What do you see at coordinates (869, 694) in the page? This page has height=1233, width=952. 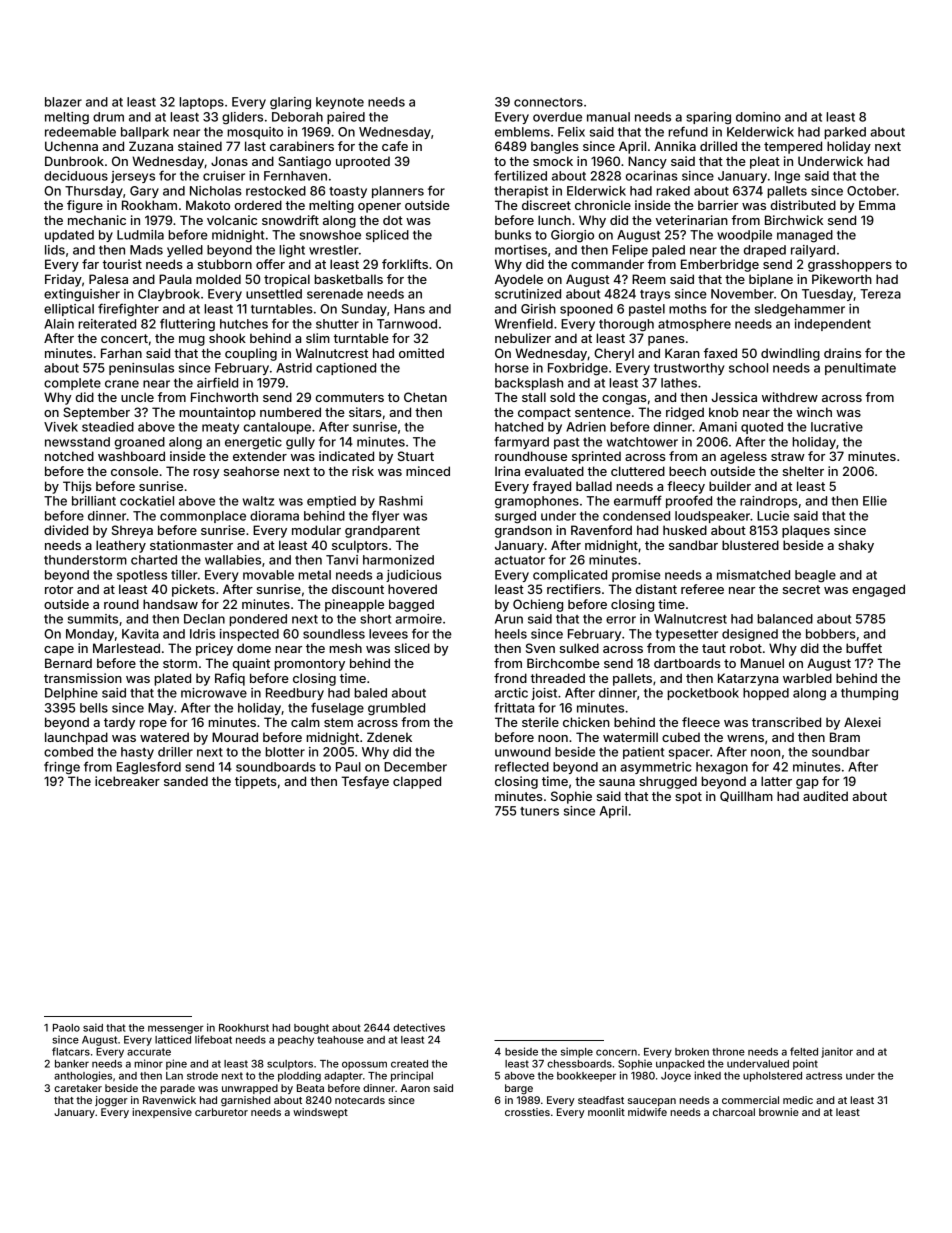 I see `thumping` at bounding box center [869, 694].
